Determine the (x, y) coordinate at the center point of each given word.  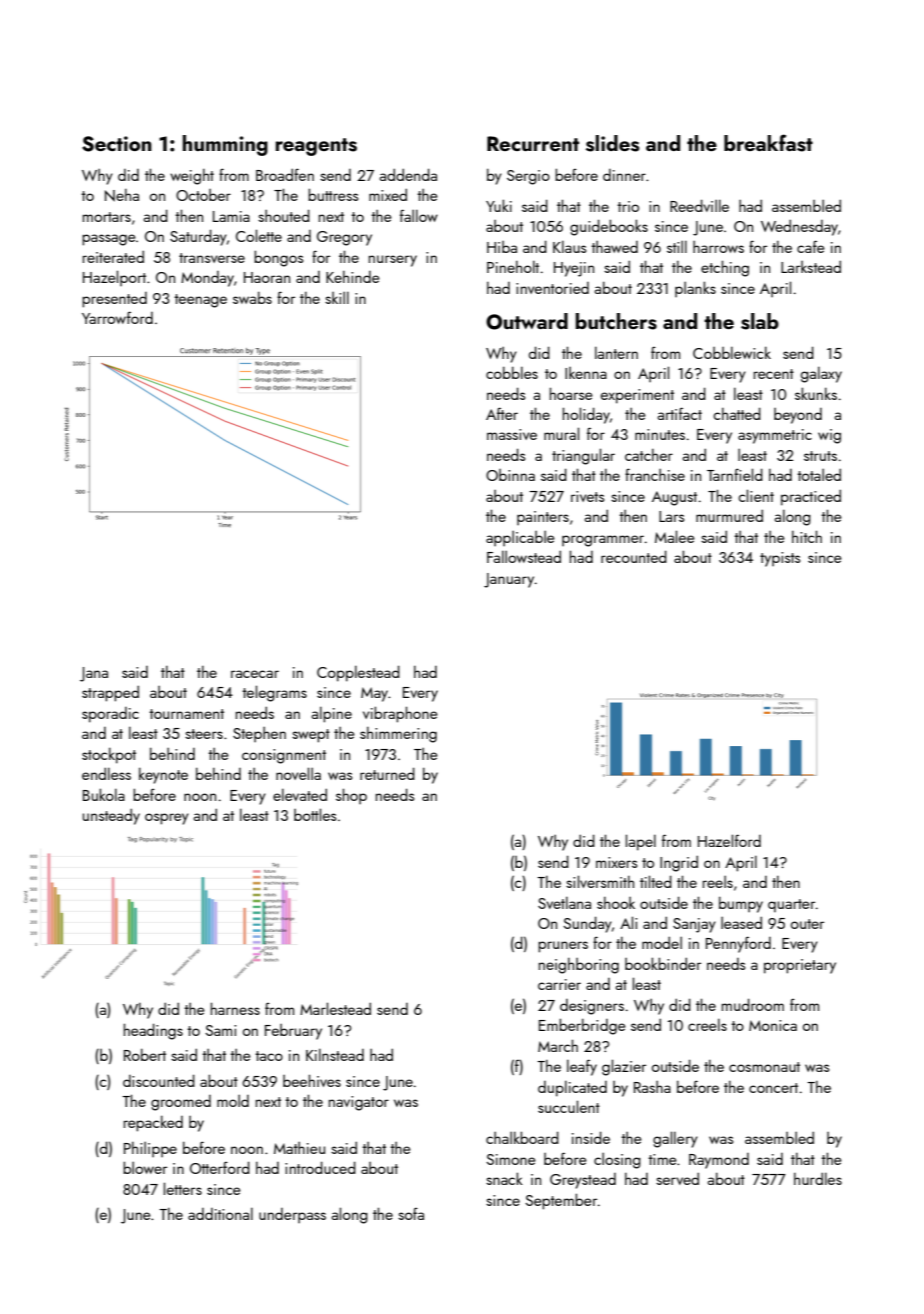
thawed (614, 247)
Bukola (104, 794)
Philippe (150, 1149)
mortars (107, 217)
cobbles (512, 372)
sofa (411, 1214)
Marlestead (335, 1008)
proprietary (800, 966)
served (677, 1178)
